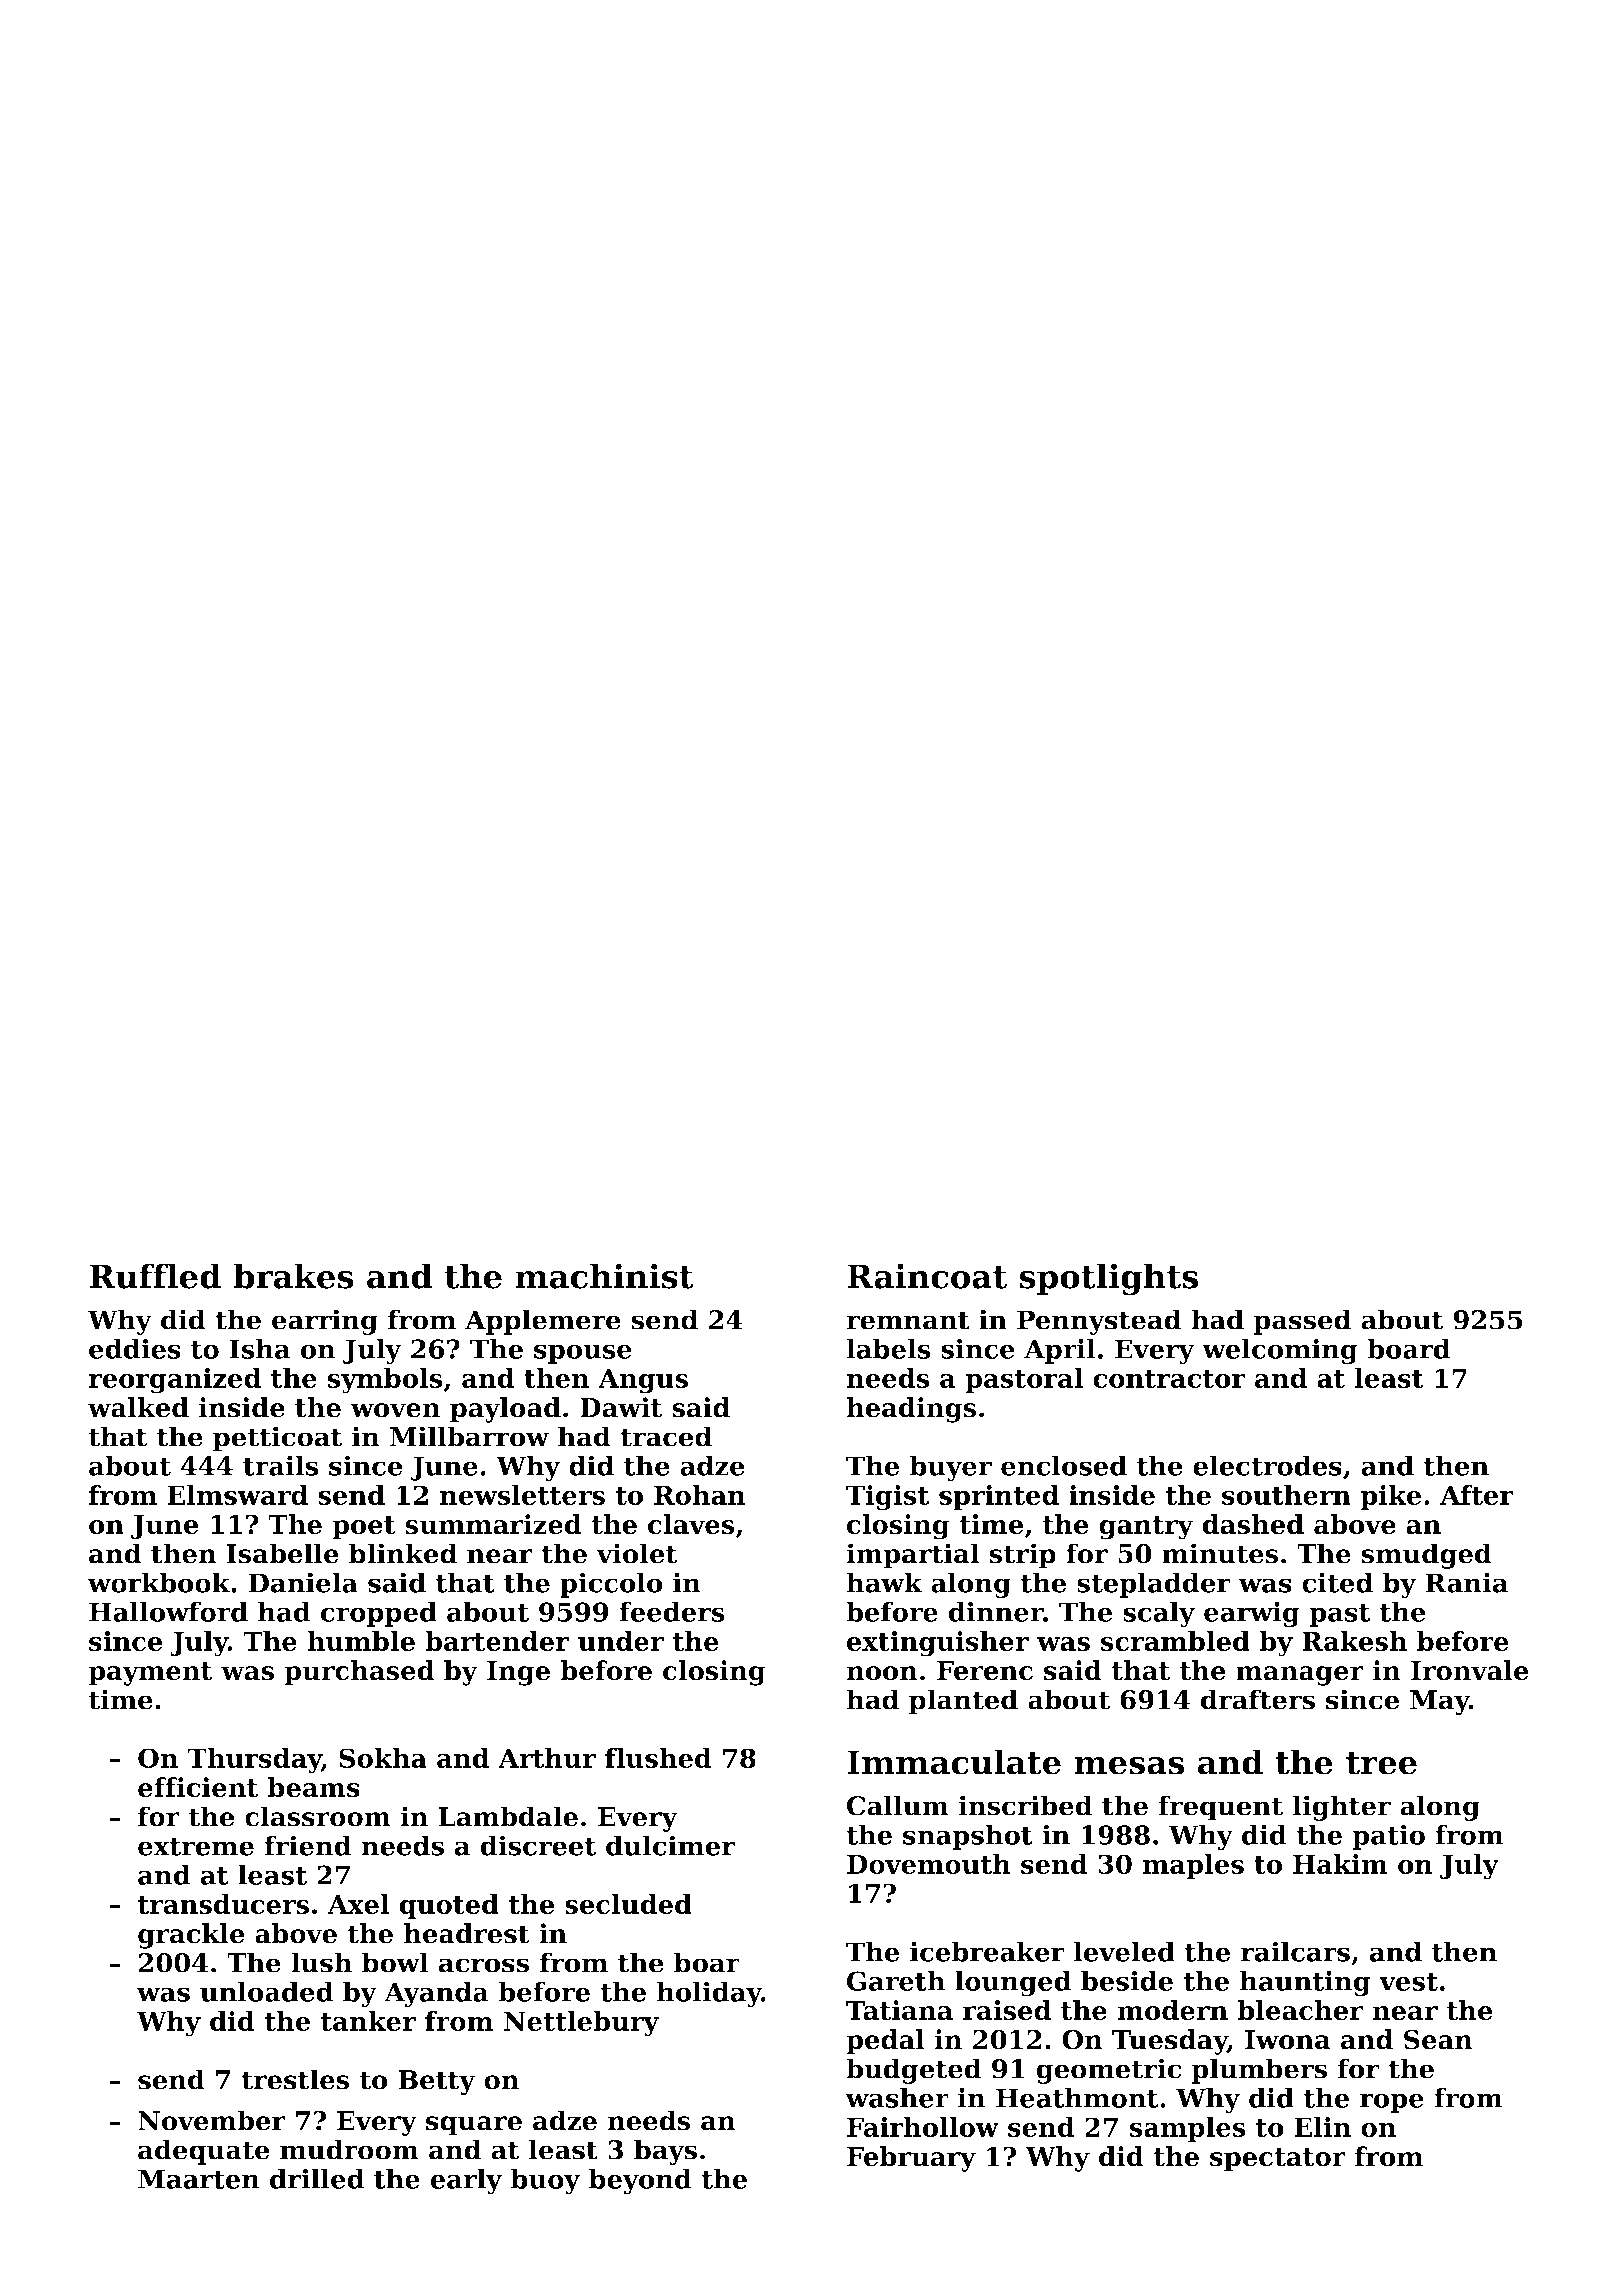 This screenshot has height=2292, width=1620. I want to click on headrest, so click(467, 1933).
